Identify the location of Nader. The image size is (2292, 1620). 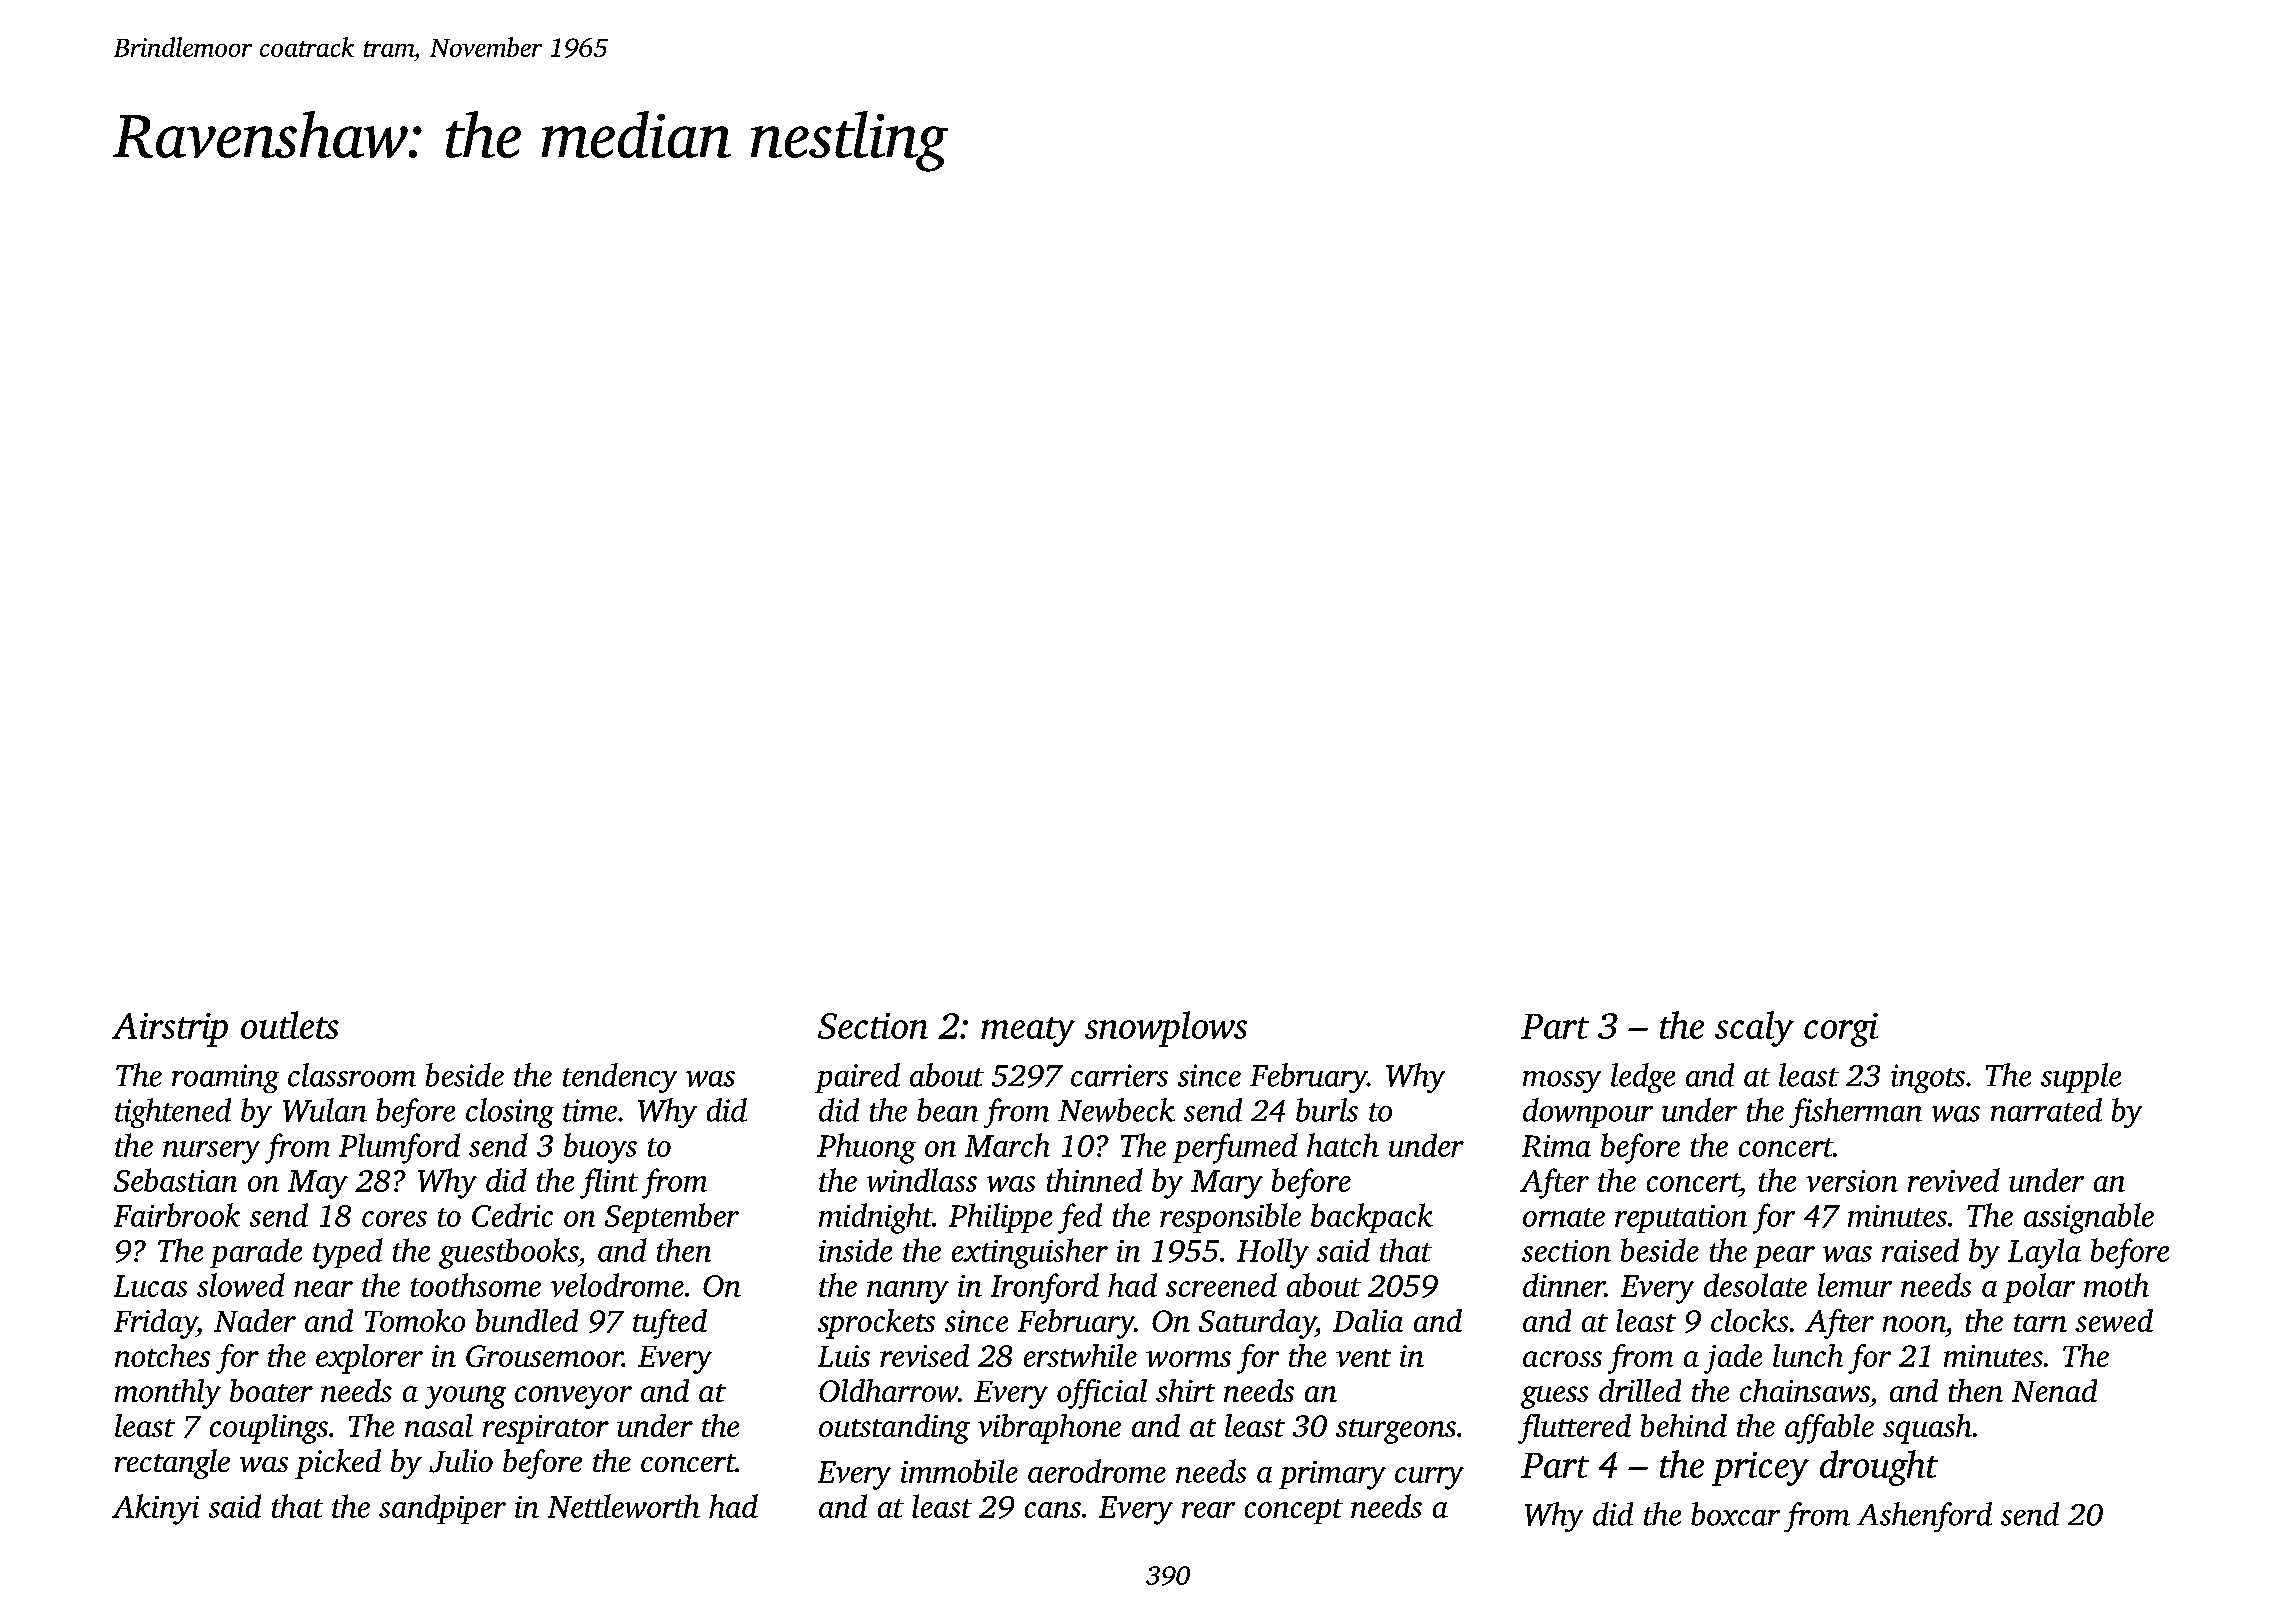
(255, 1320).
